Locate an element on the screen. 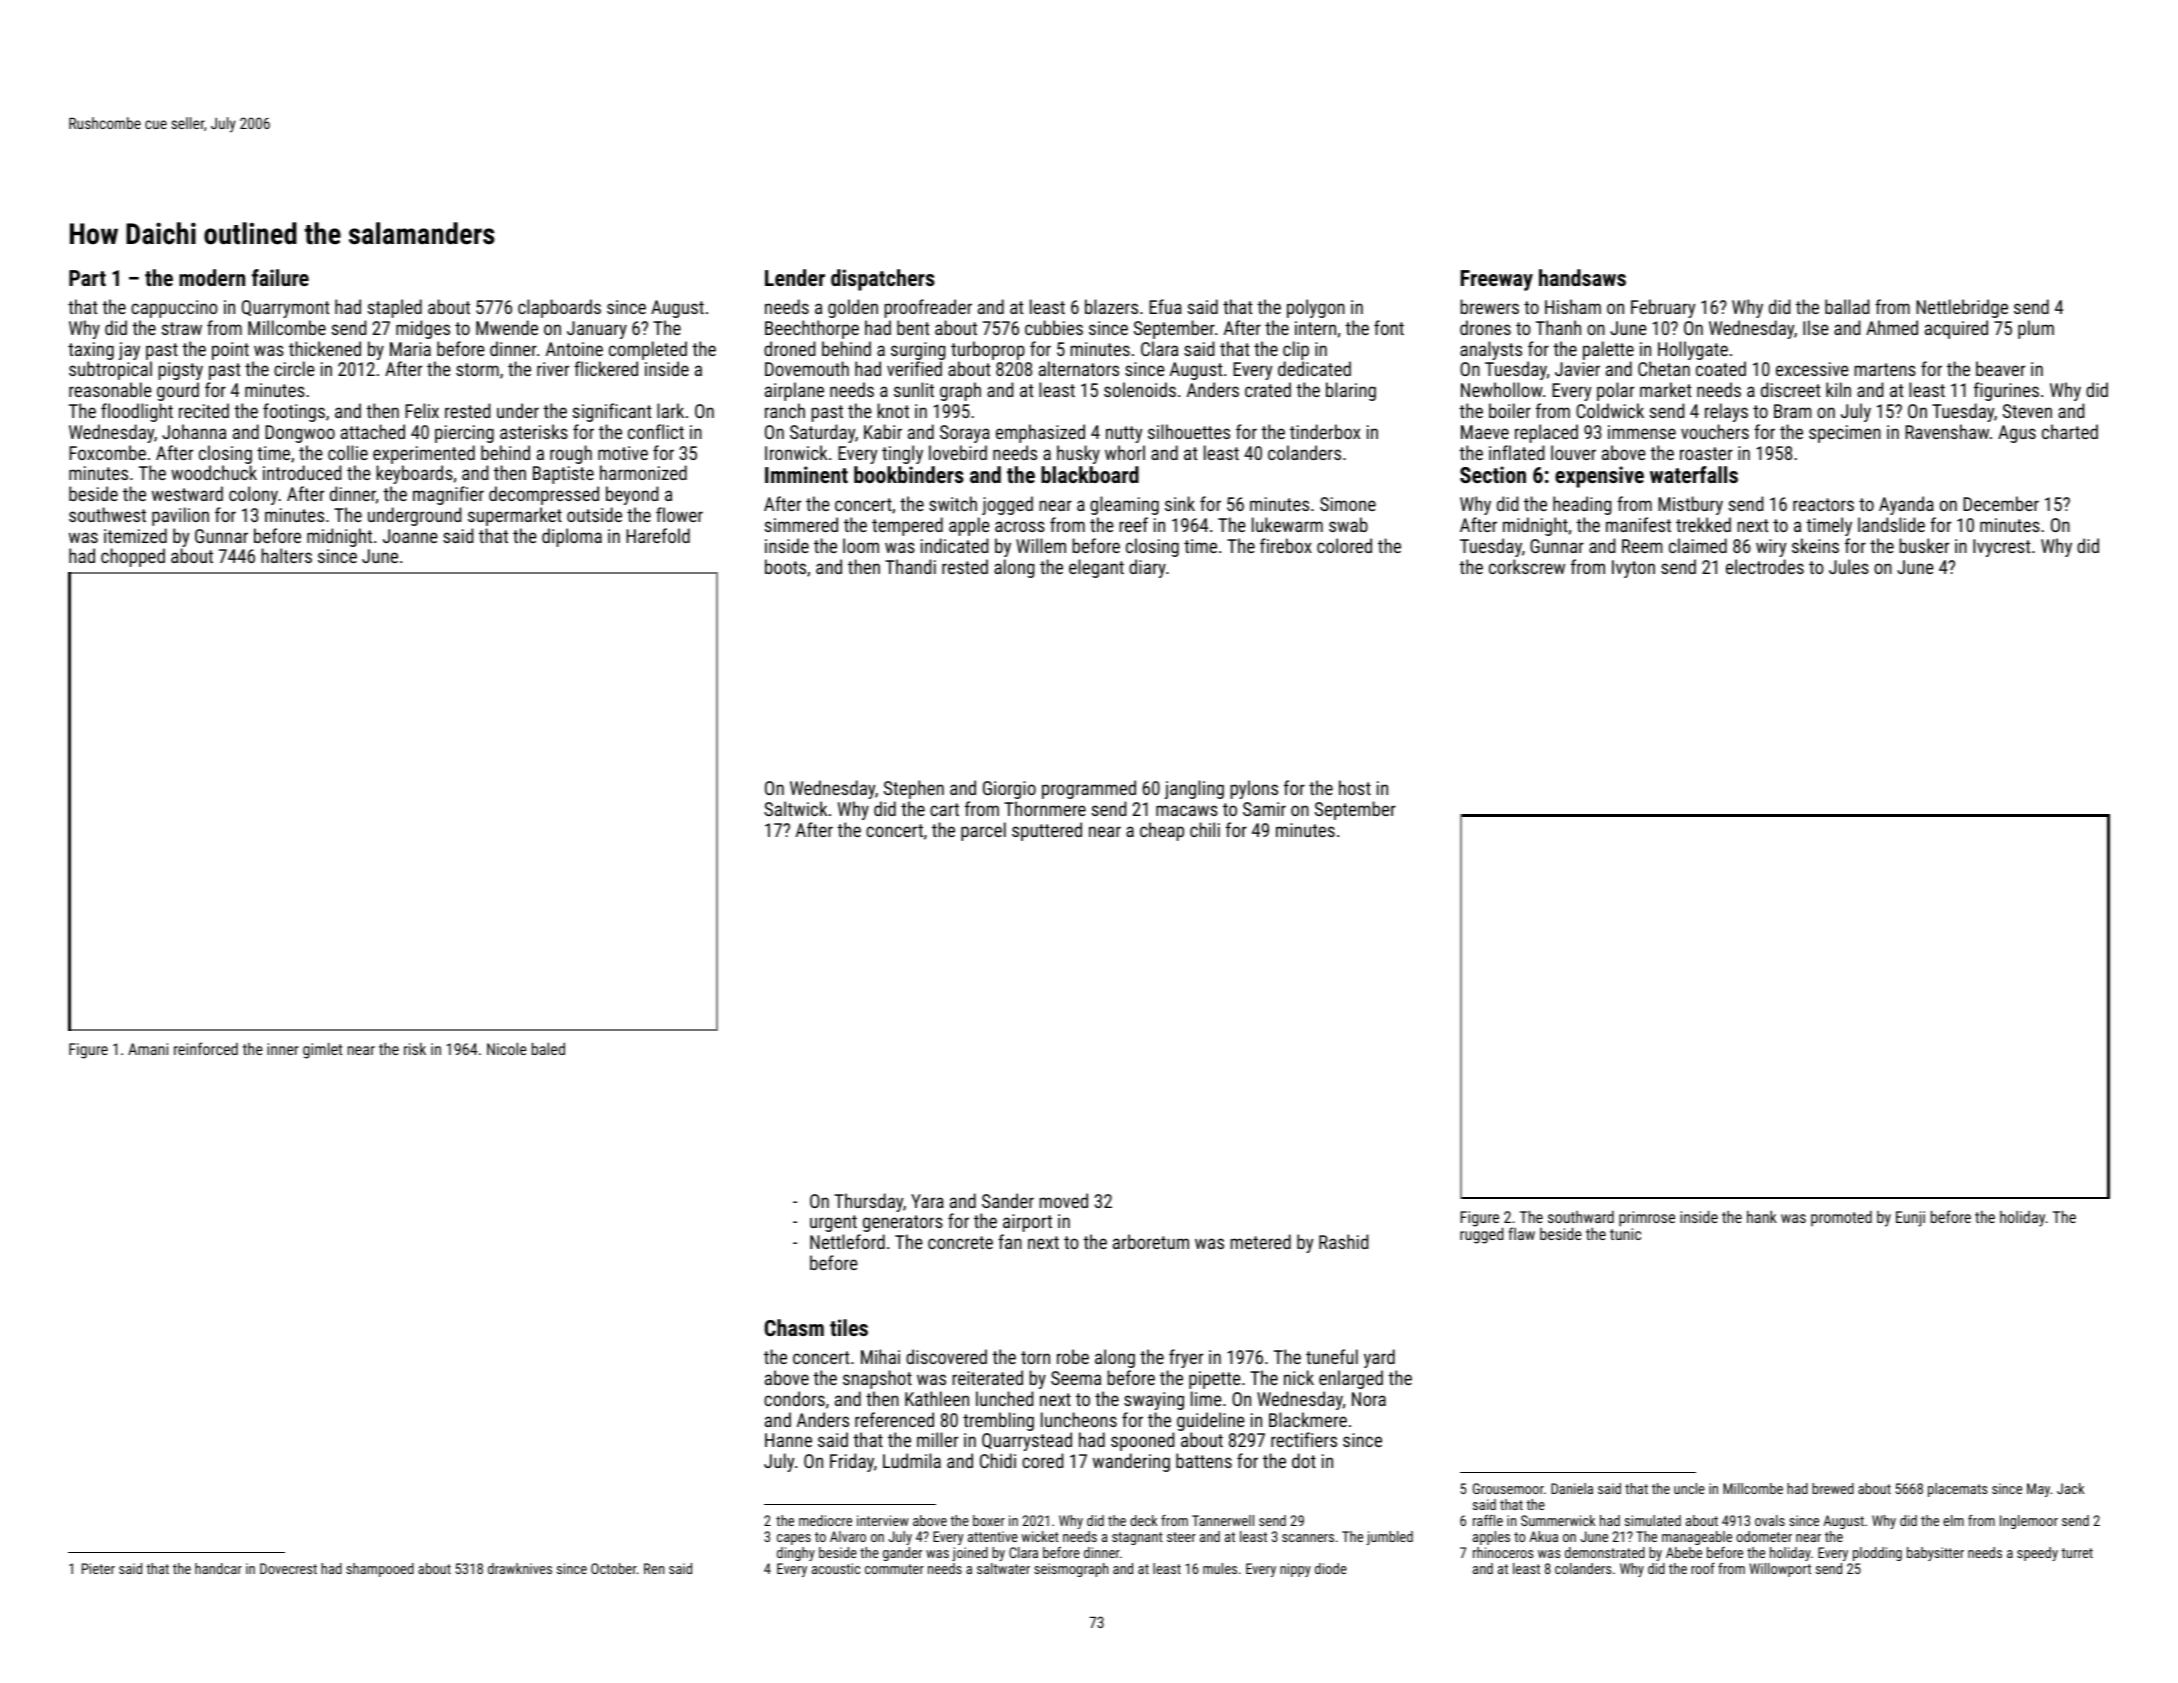 The height and width of the screenshot is (1683, 2178). Nettleford is located at coordinates (847, 1241).
